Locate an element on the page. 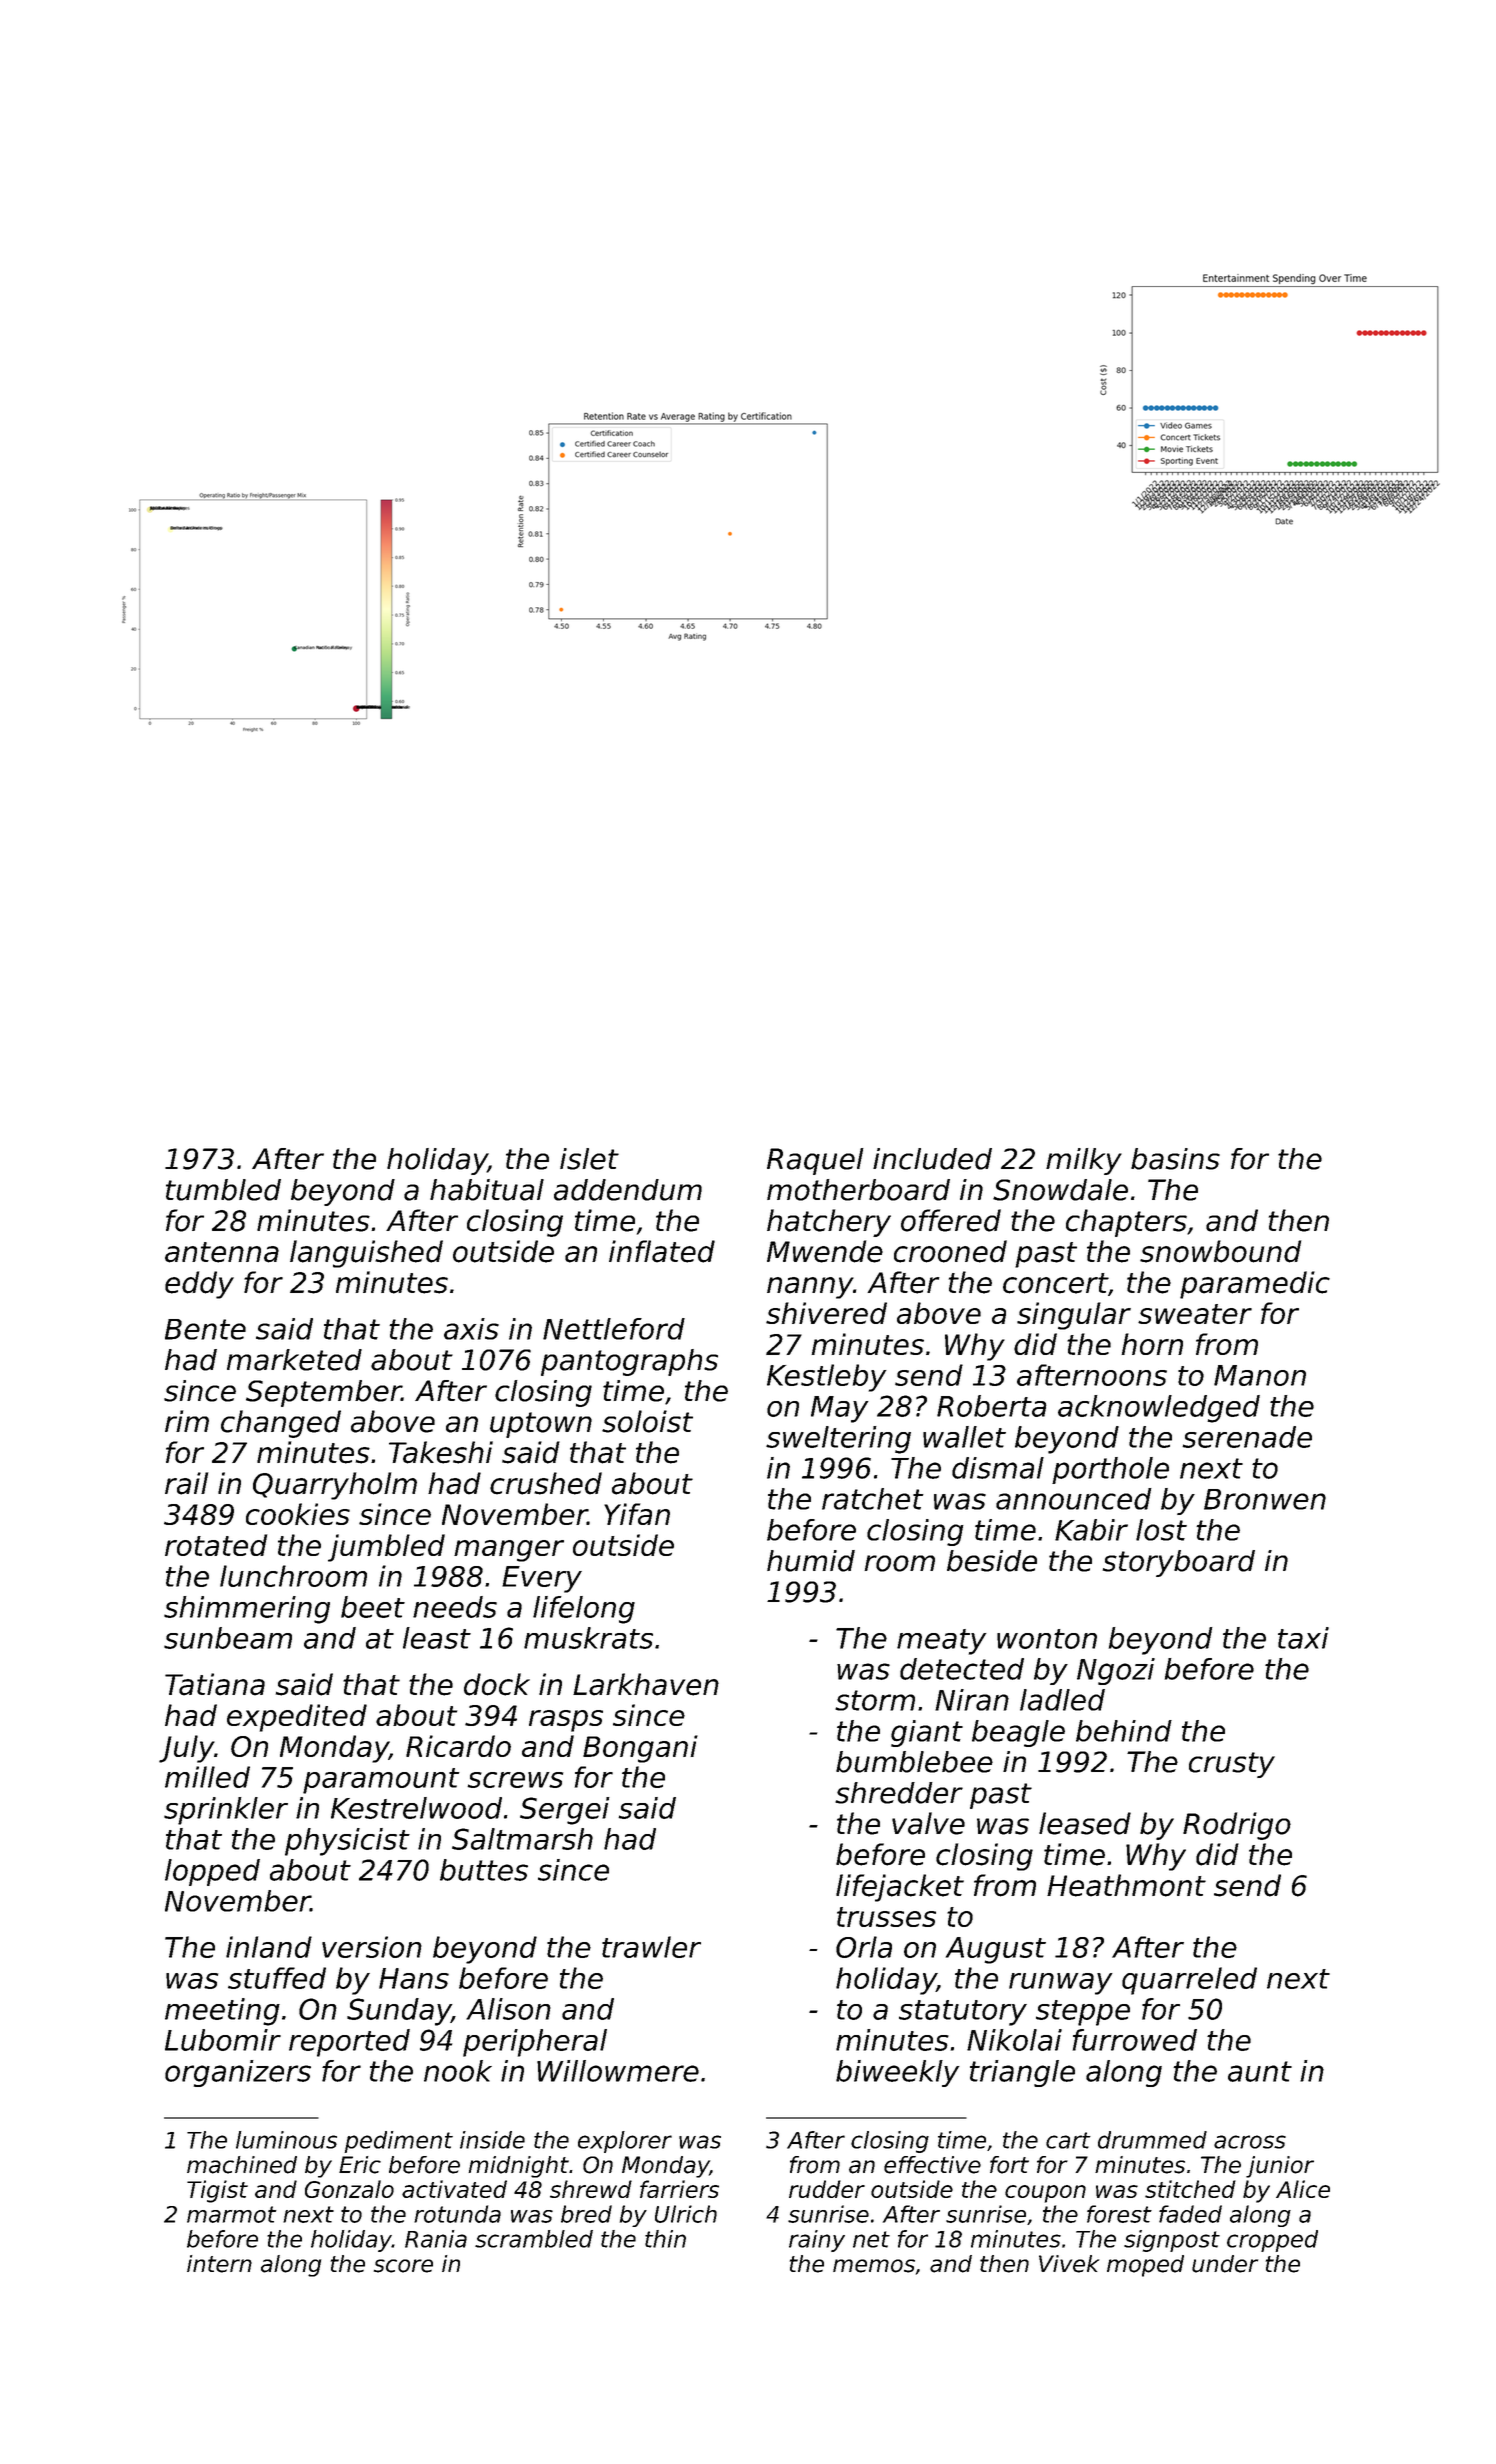  marketed is located at coordinates (294, 1360).
